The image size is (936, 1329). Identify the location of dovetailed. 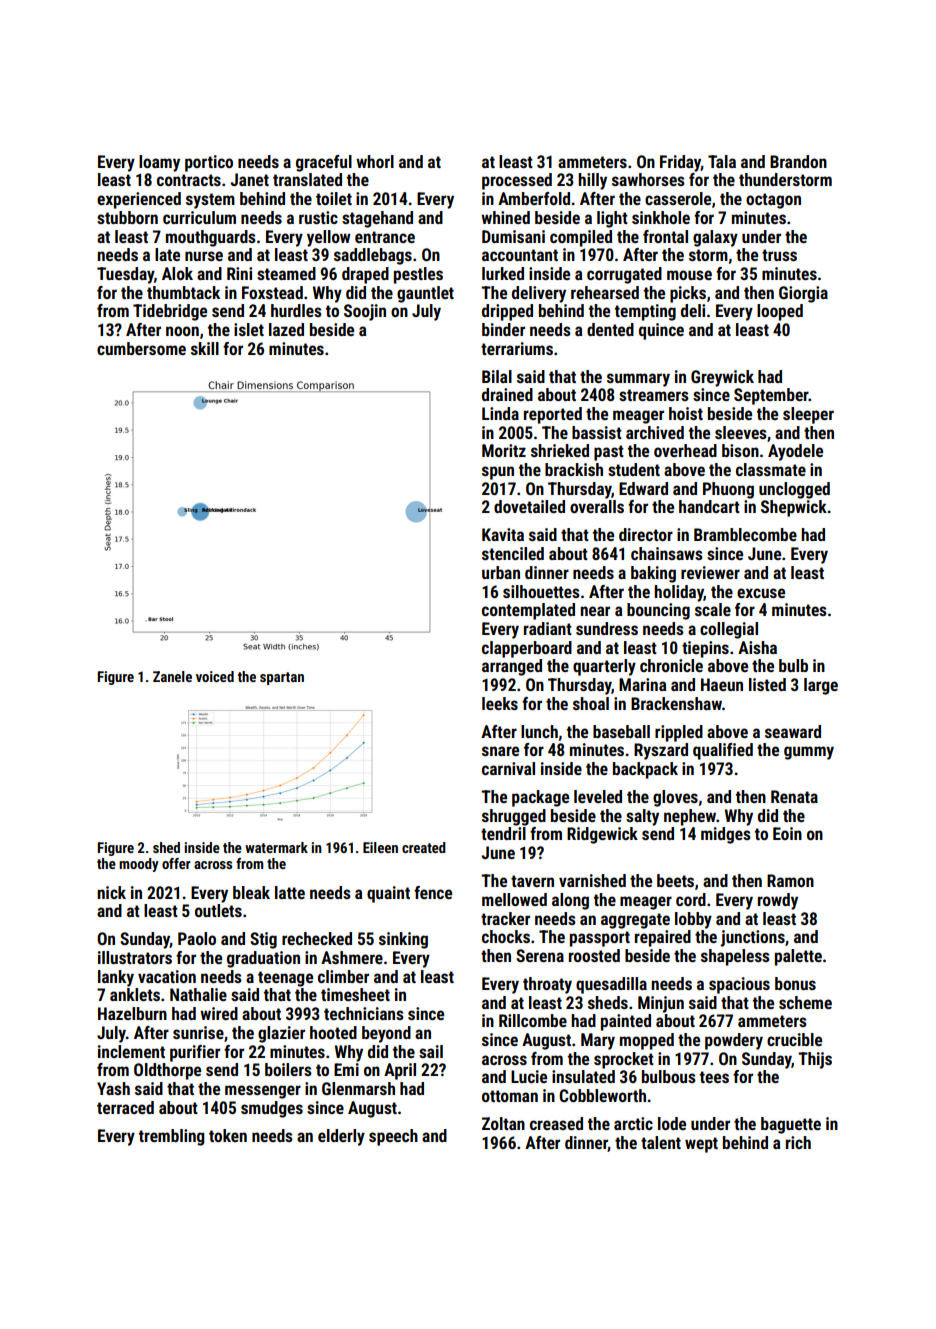
(529, 506).
